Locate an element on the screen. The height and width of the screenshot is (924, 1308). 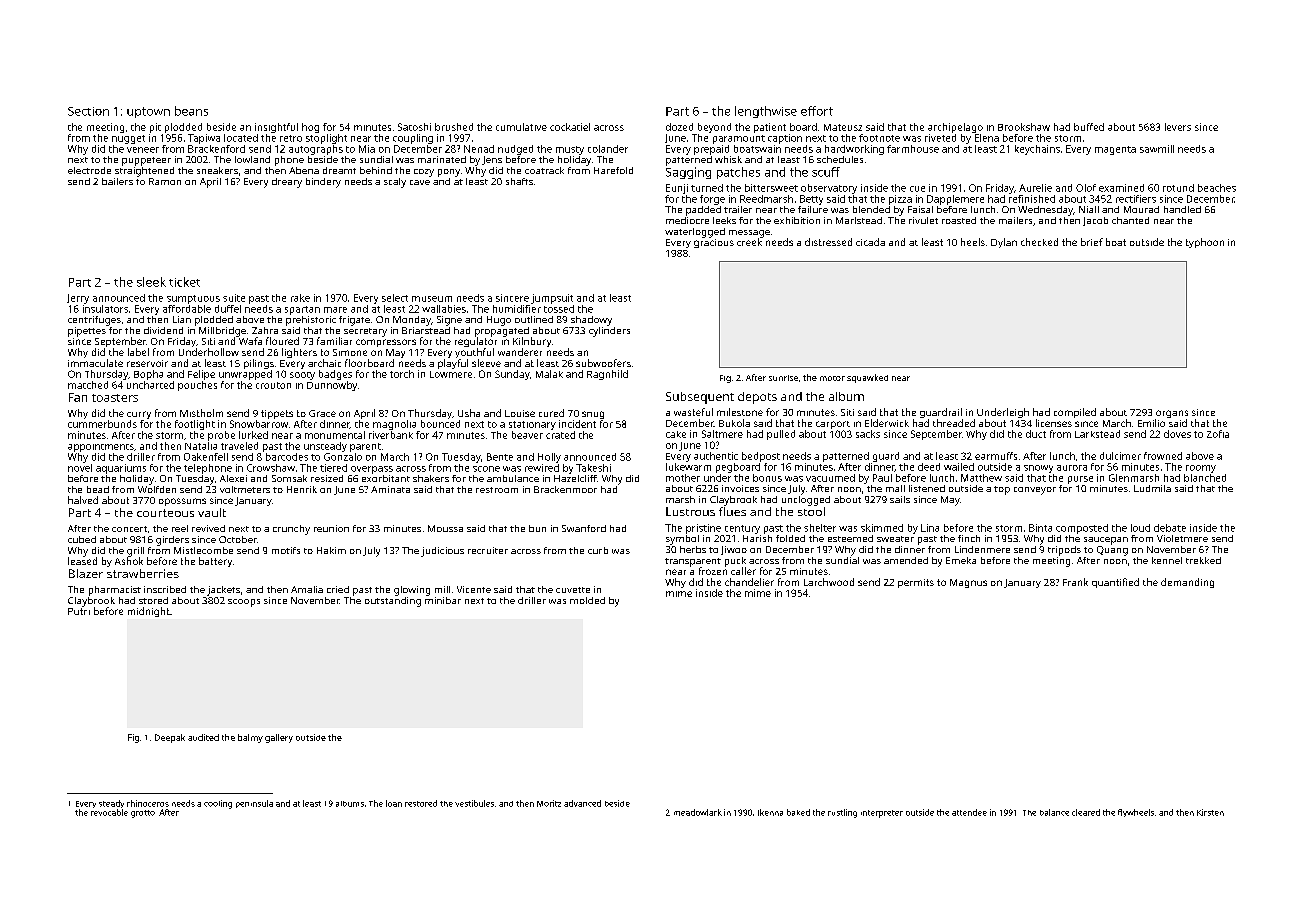
balmy is located at coordinates (250, 738).
